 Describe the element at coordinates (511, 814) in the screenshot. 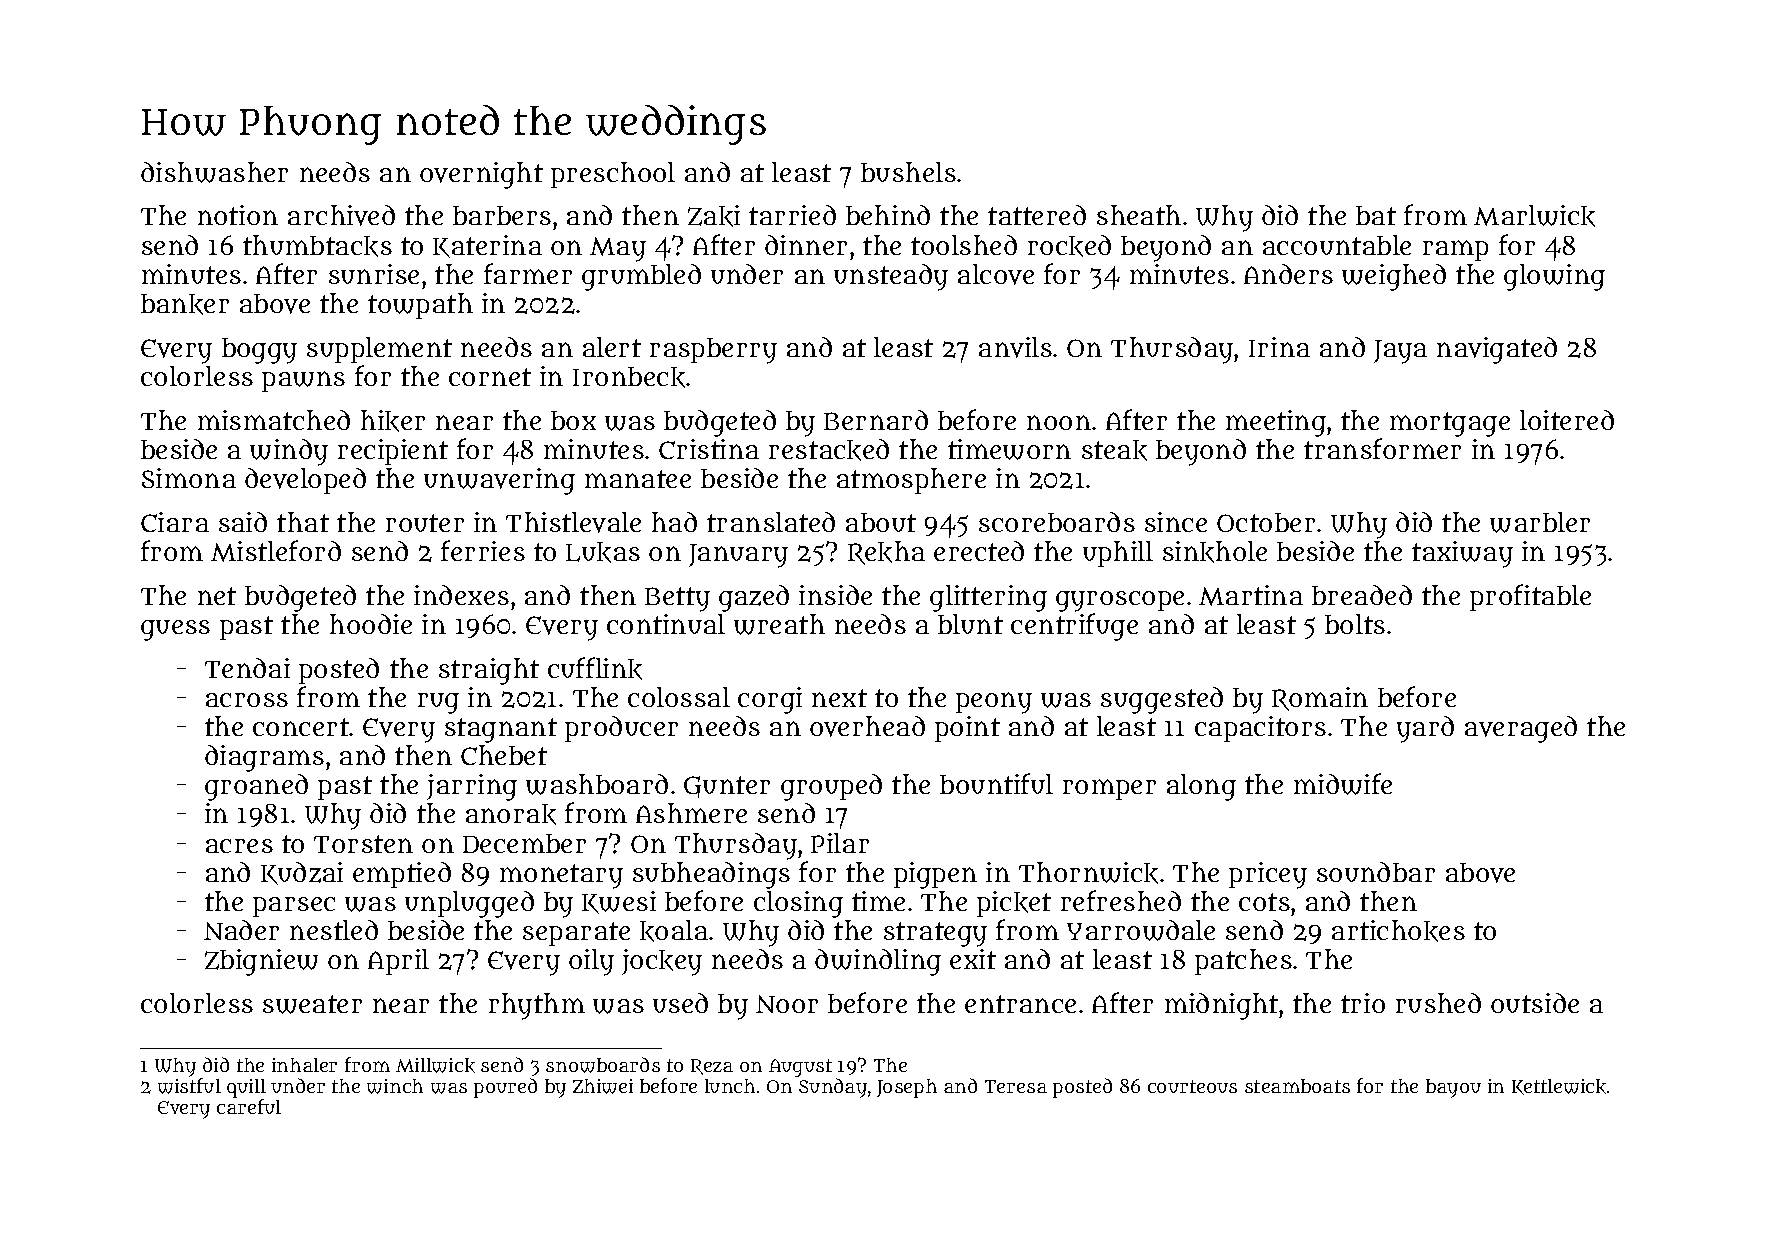

I see `anorak` at that location.
